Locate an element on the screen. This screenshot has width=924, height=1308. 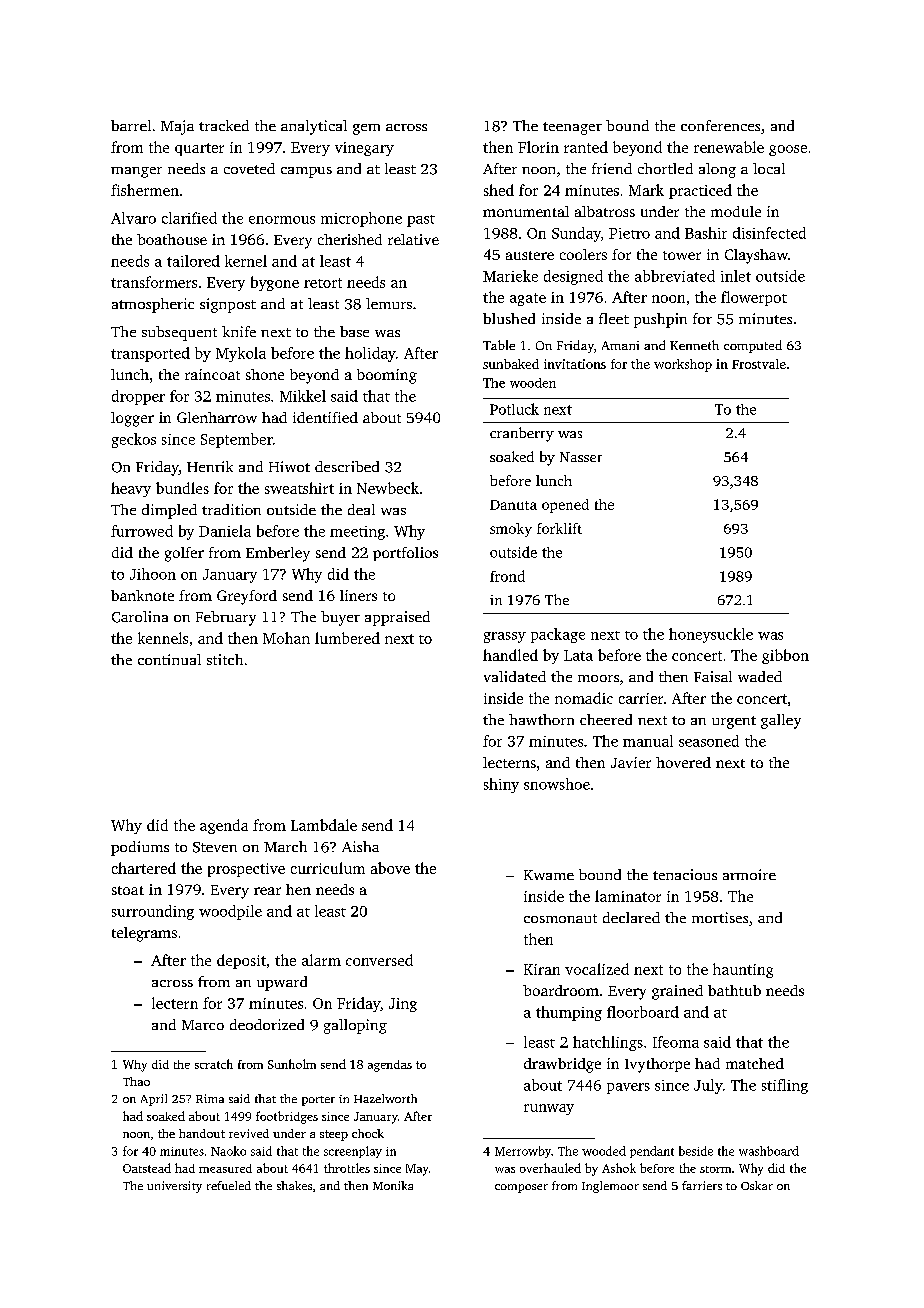
conferences is located at coordinates (720, 125).
